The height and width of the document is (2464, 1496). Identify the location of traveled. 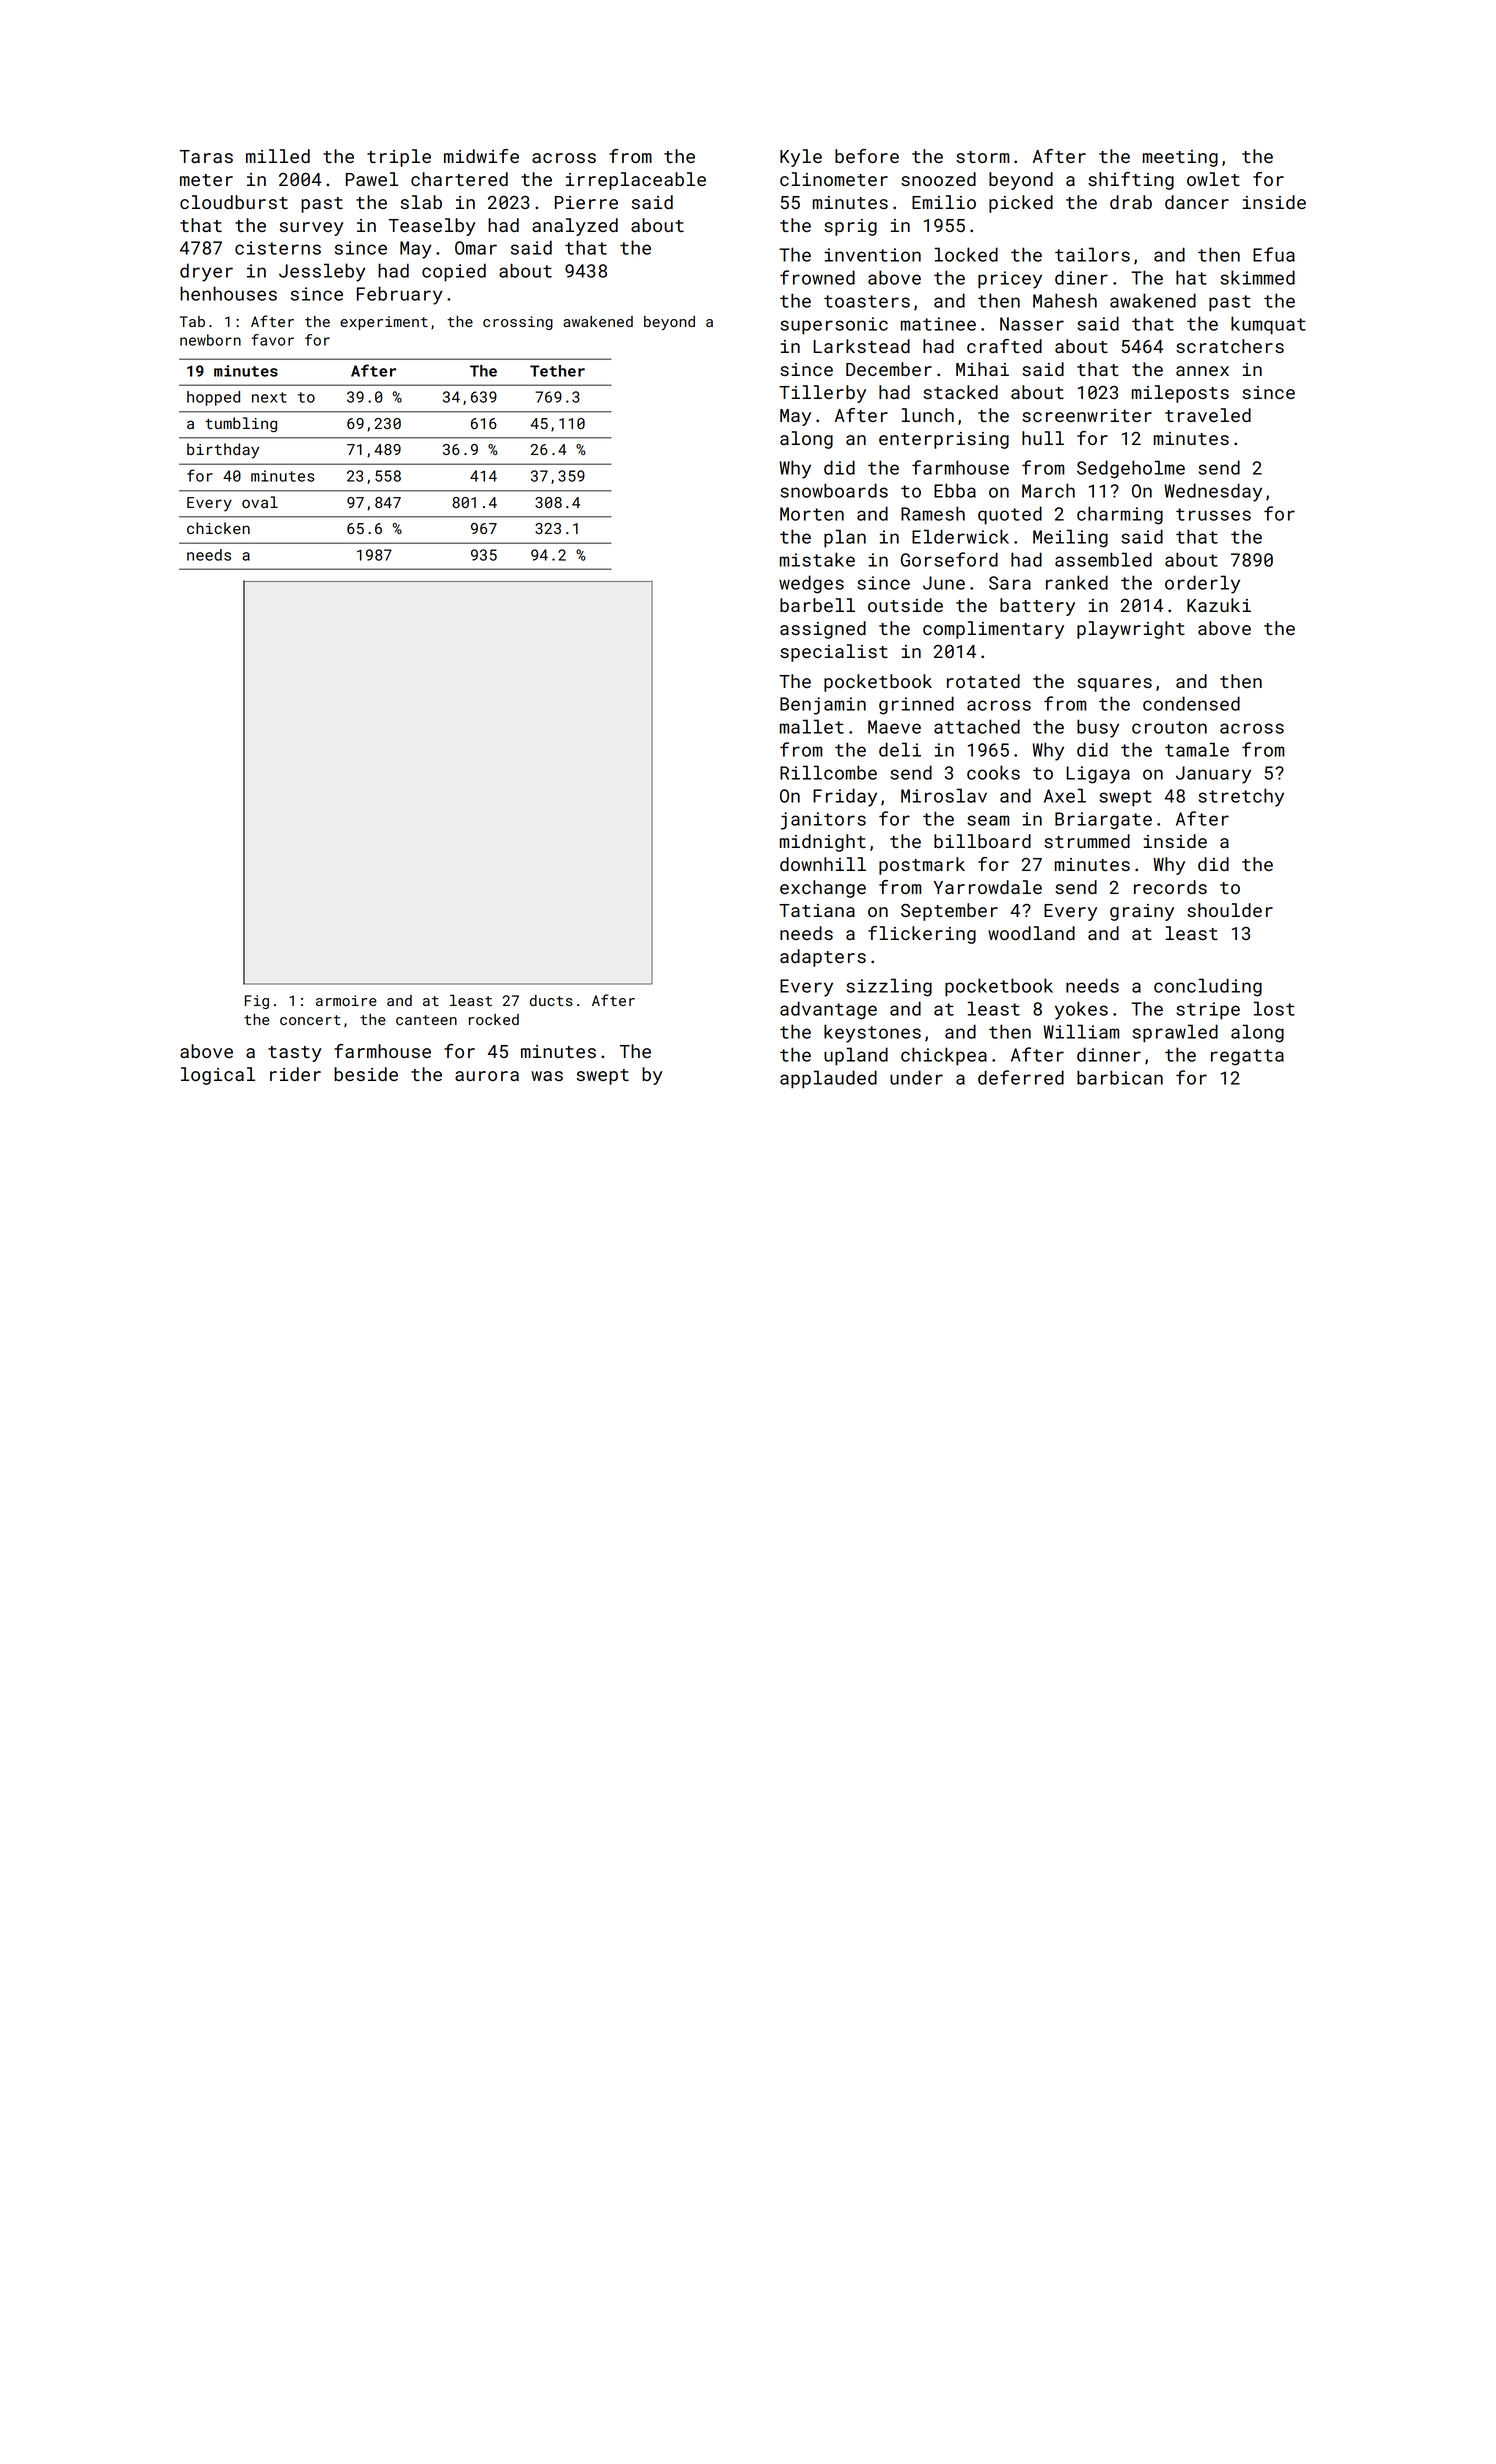
(1208, 415).
